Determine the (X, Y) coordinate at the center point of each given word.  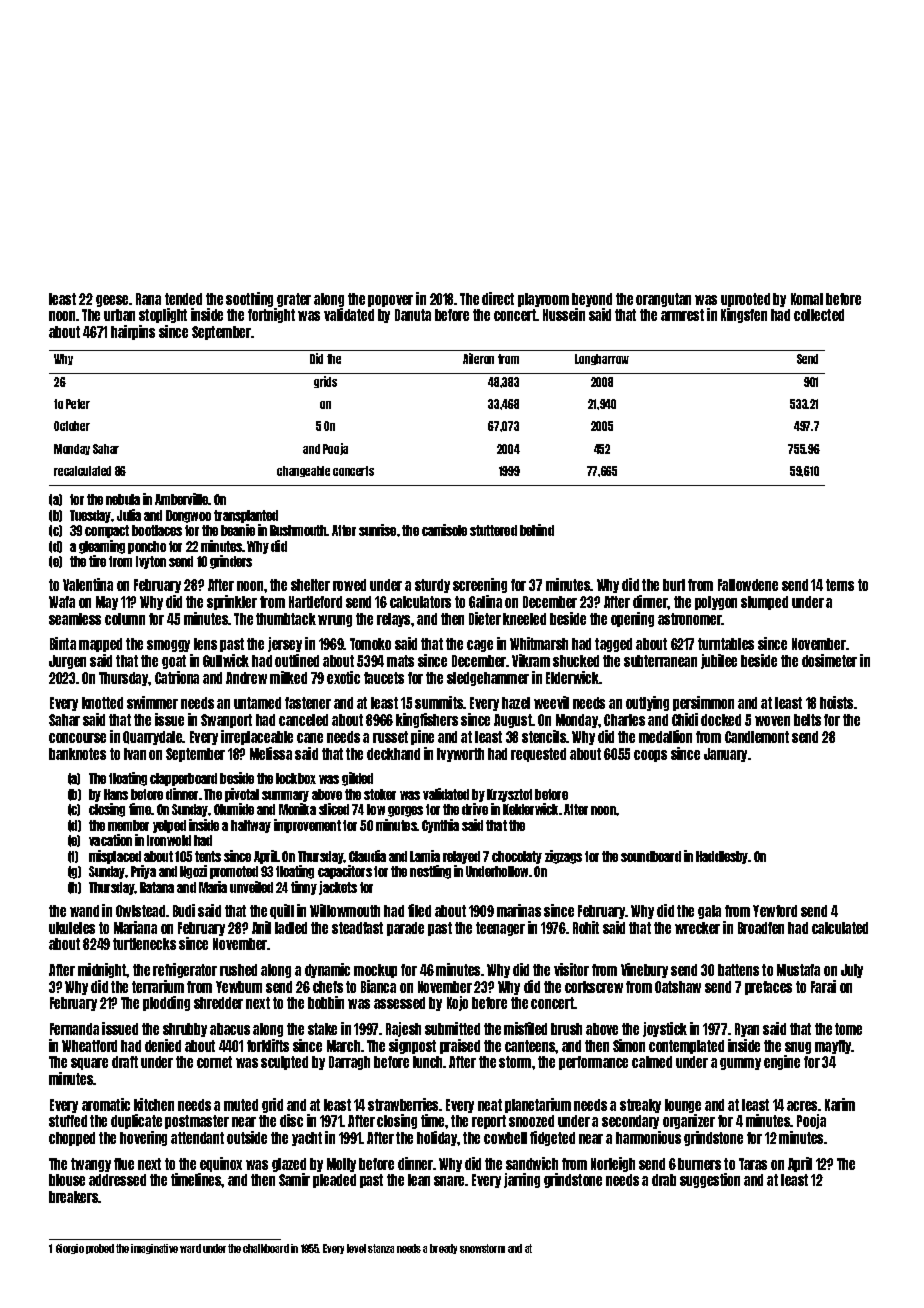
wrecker (697, 928)
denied (163, 1045)
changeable (303, 471)
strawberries (403, 1104)
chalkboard (266, 1248)
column (125, 619)
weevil (551, 702)
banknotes (77, 754)
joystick (665, 1029)
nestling (430, 872)
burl (674, 585)
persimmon (703, 703)
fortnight (271, 315)
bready (443, 1249)
